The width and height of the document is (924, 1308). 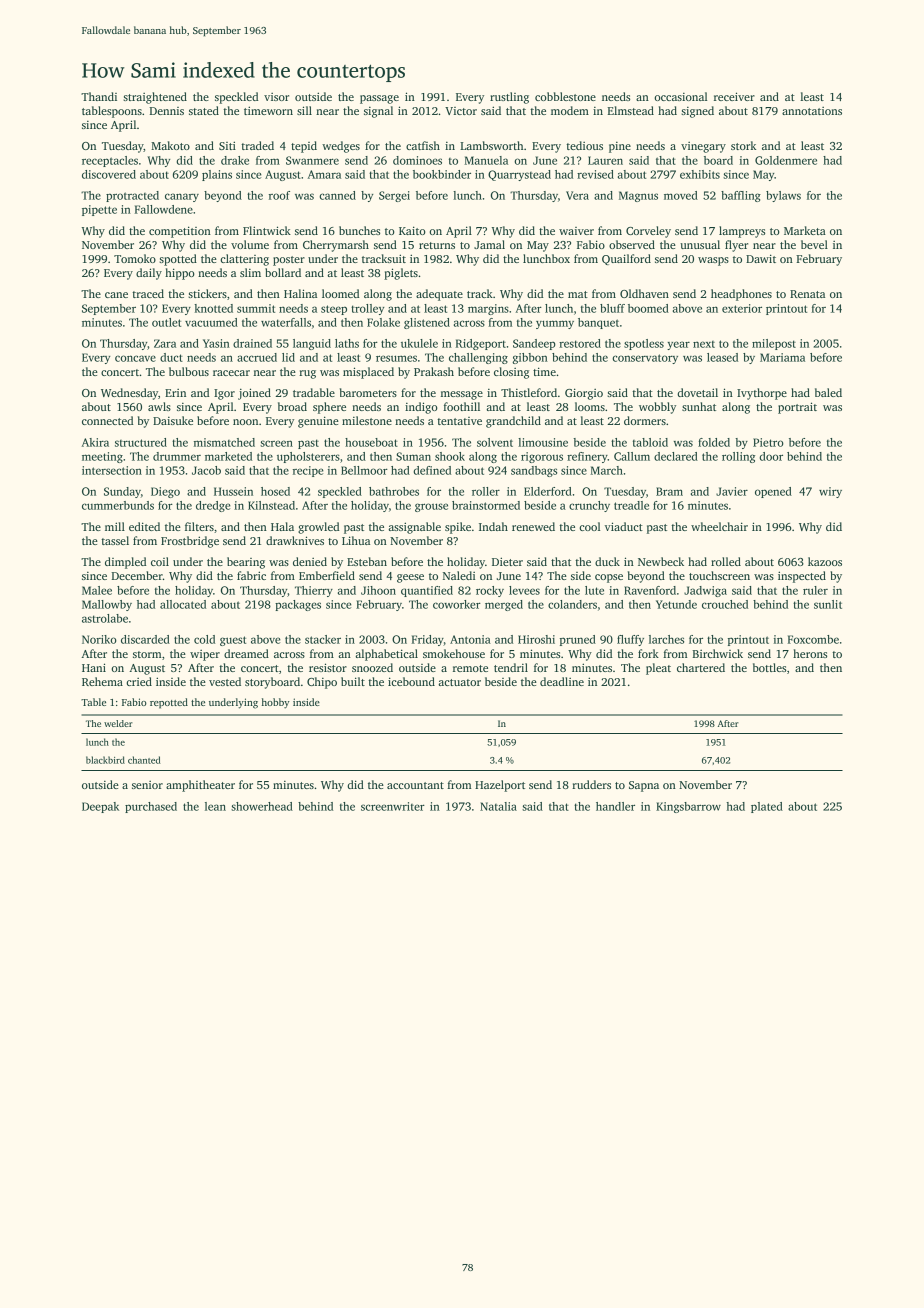 I want to click on protracted, so click(x=132, y=196).
